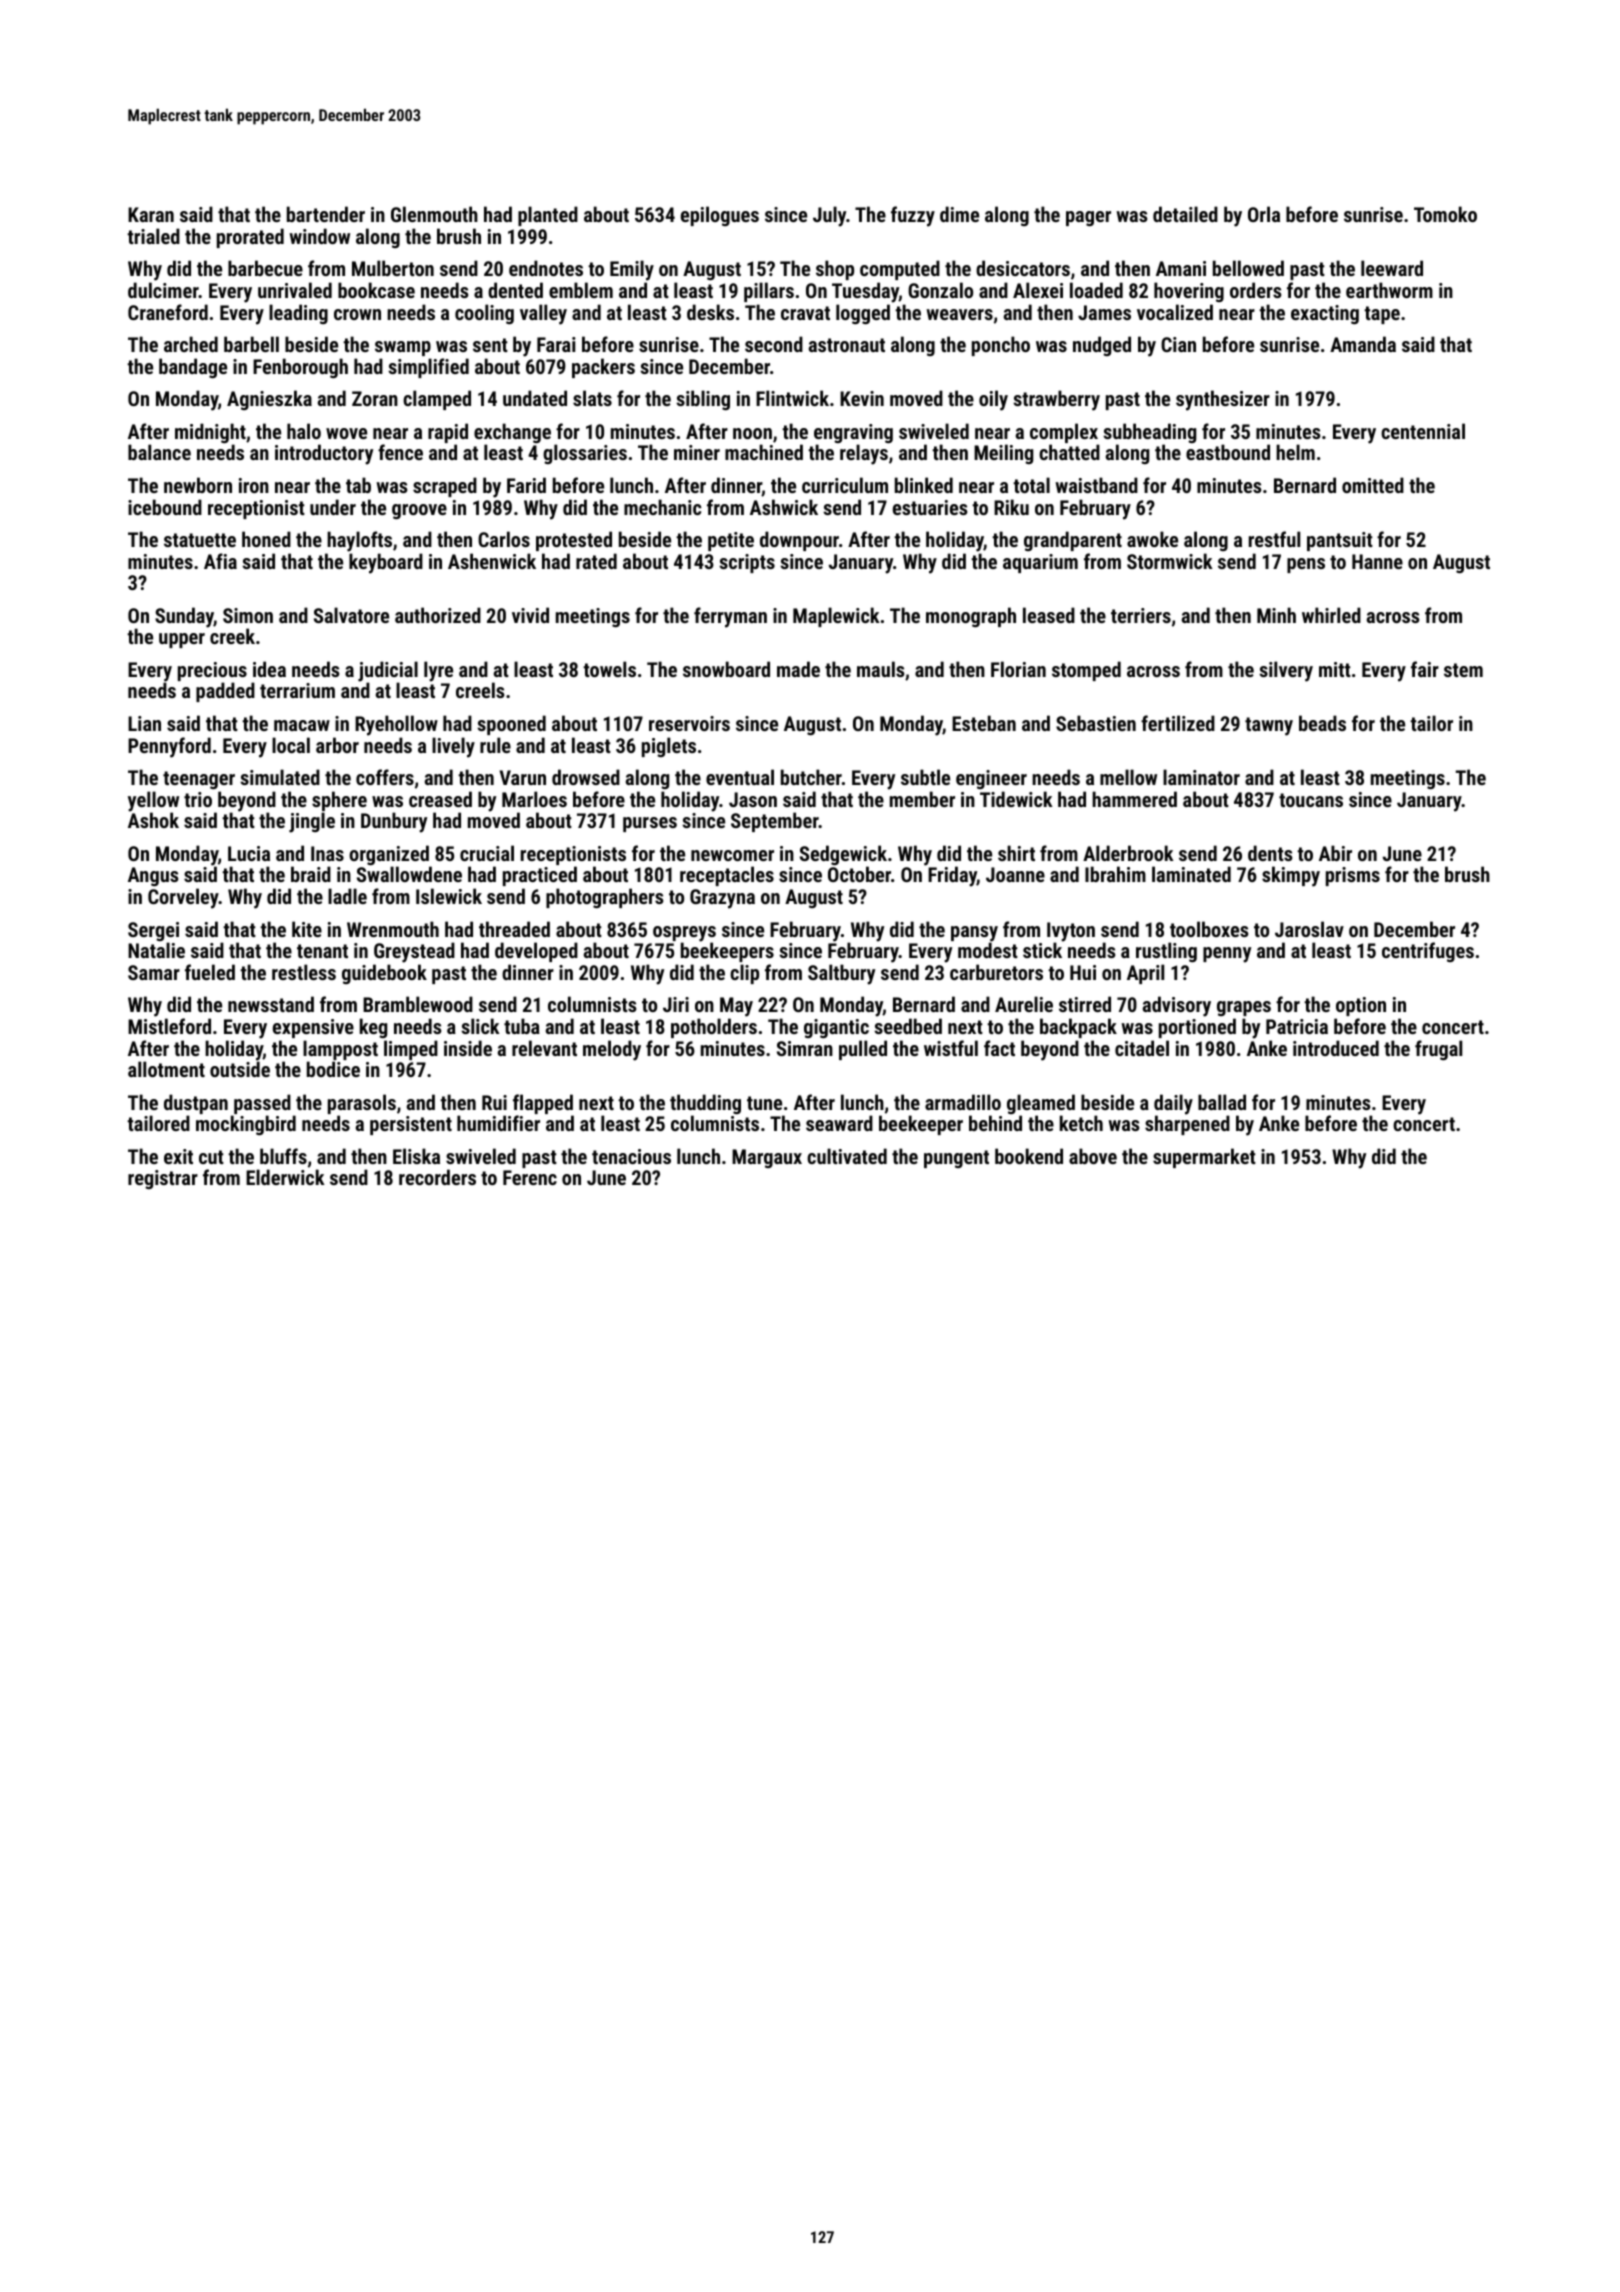  I want to click on Ferenc, so click(530, 1177).
